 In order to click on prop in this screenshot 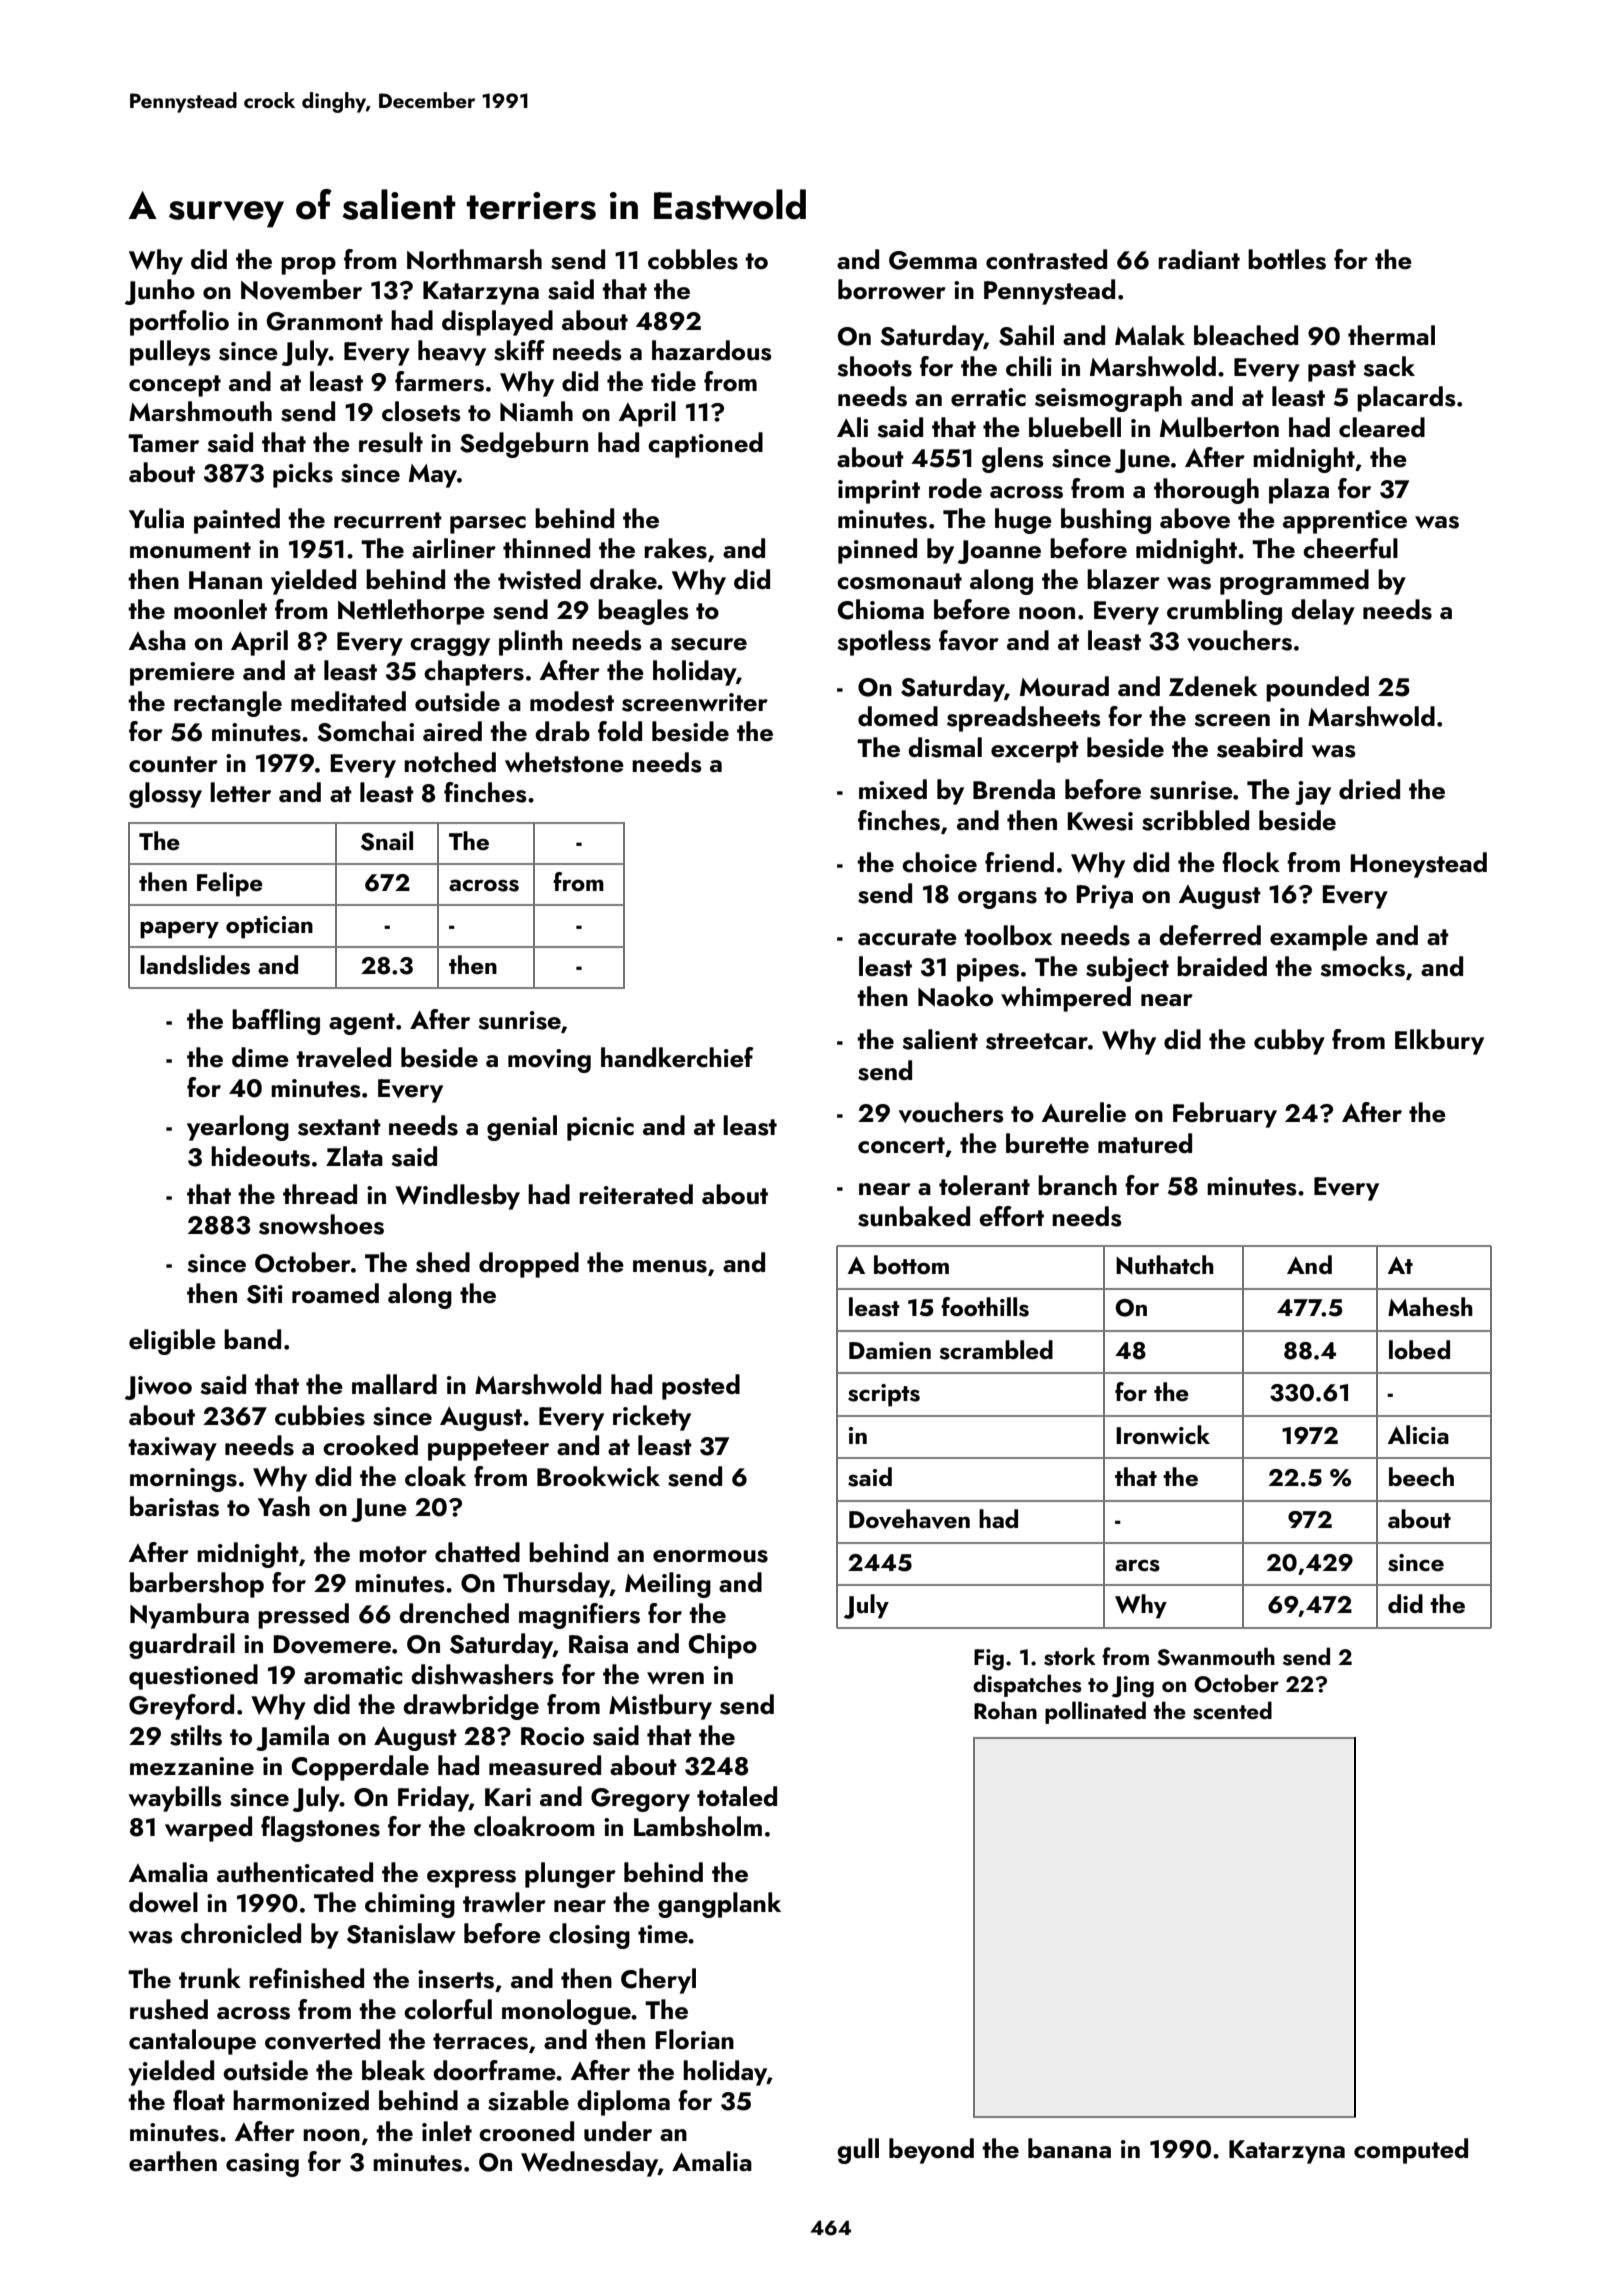, I will do `click(308, 266)`.
